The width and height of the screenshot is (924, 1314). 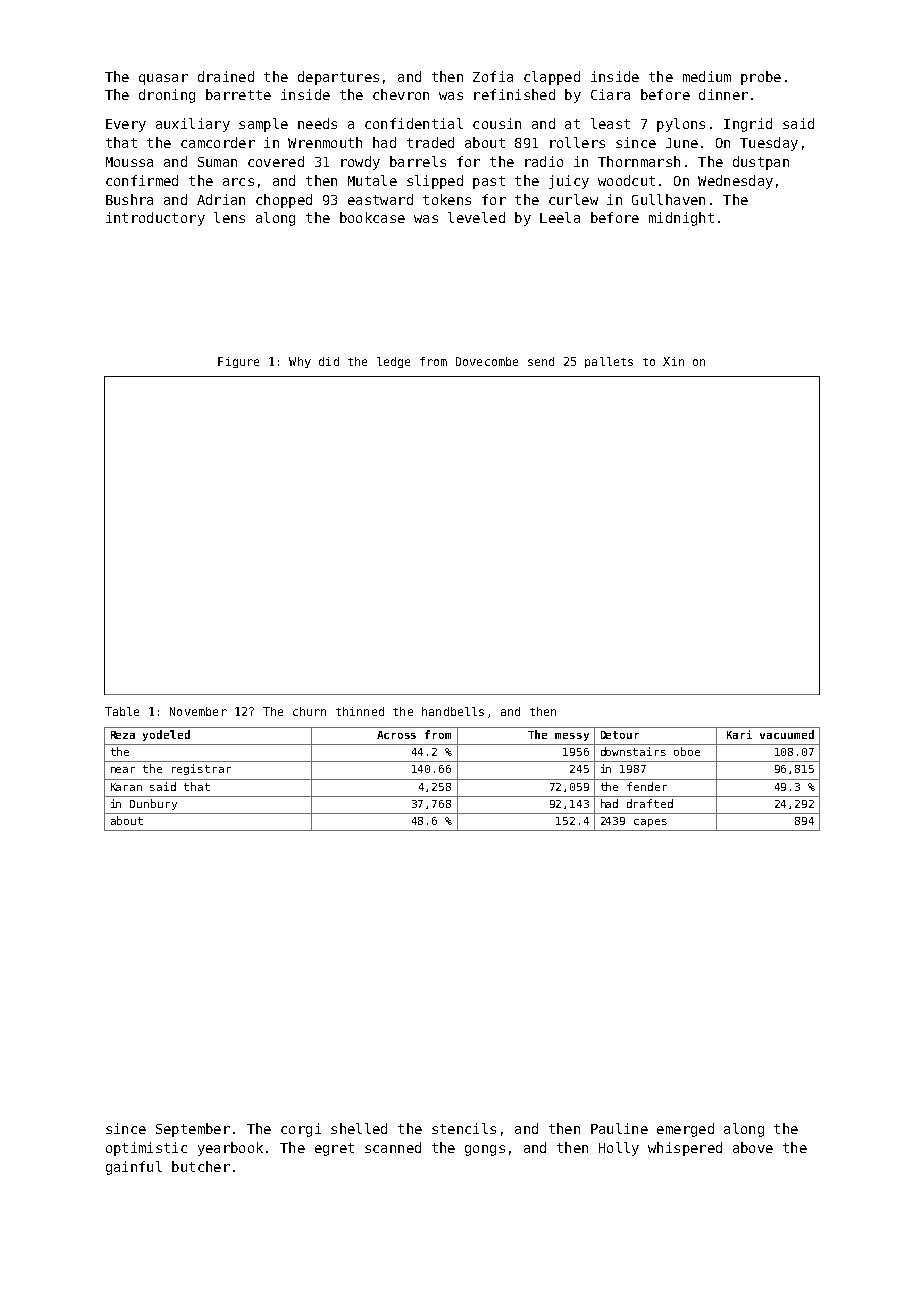 What do you see at coordinates (453, 711) in the screenshot?
I see `handbells` at bounding box center [453, 711].
